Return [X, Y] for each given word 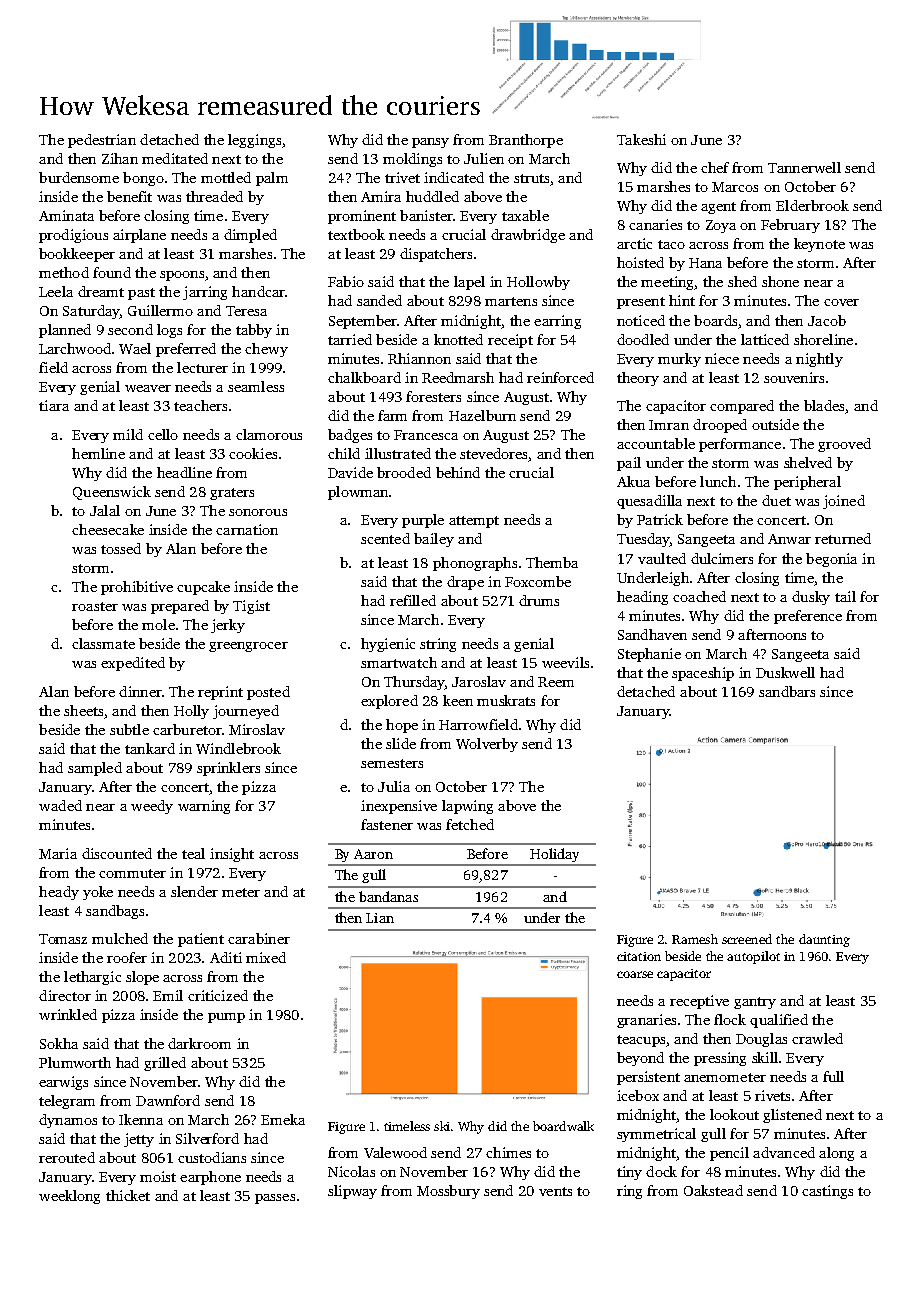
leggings [254, 141]
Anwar [789, 539]
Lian [380, 918]
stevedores [493, 453]
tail [845, 596]
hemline [98, 453]
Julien [484, 158]
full [833, 1076]
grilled [165, 1064]
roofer [127, 957]
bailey [434, 540]
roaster [95, 606]
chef [715, 167]
